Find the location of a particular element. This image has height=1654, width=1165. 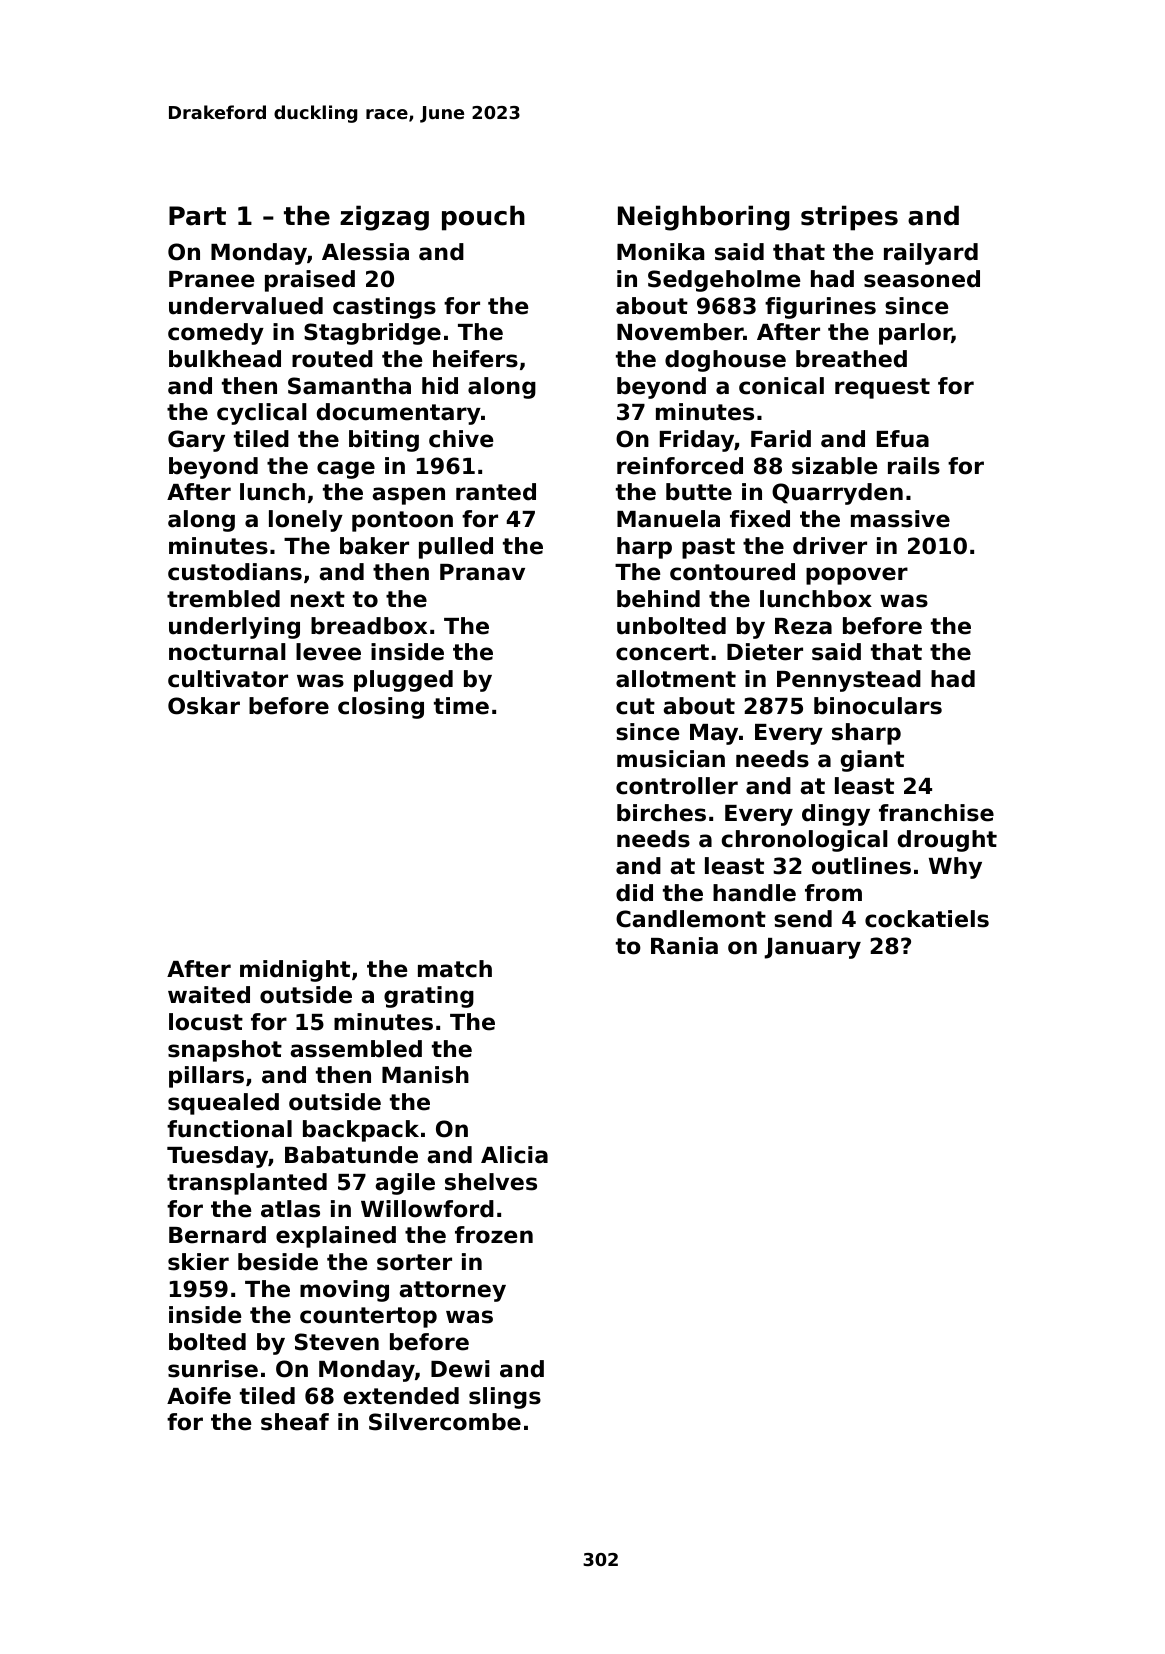

pouch is located at coordinates (483, 218).
